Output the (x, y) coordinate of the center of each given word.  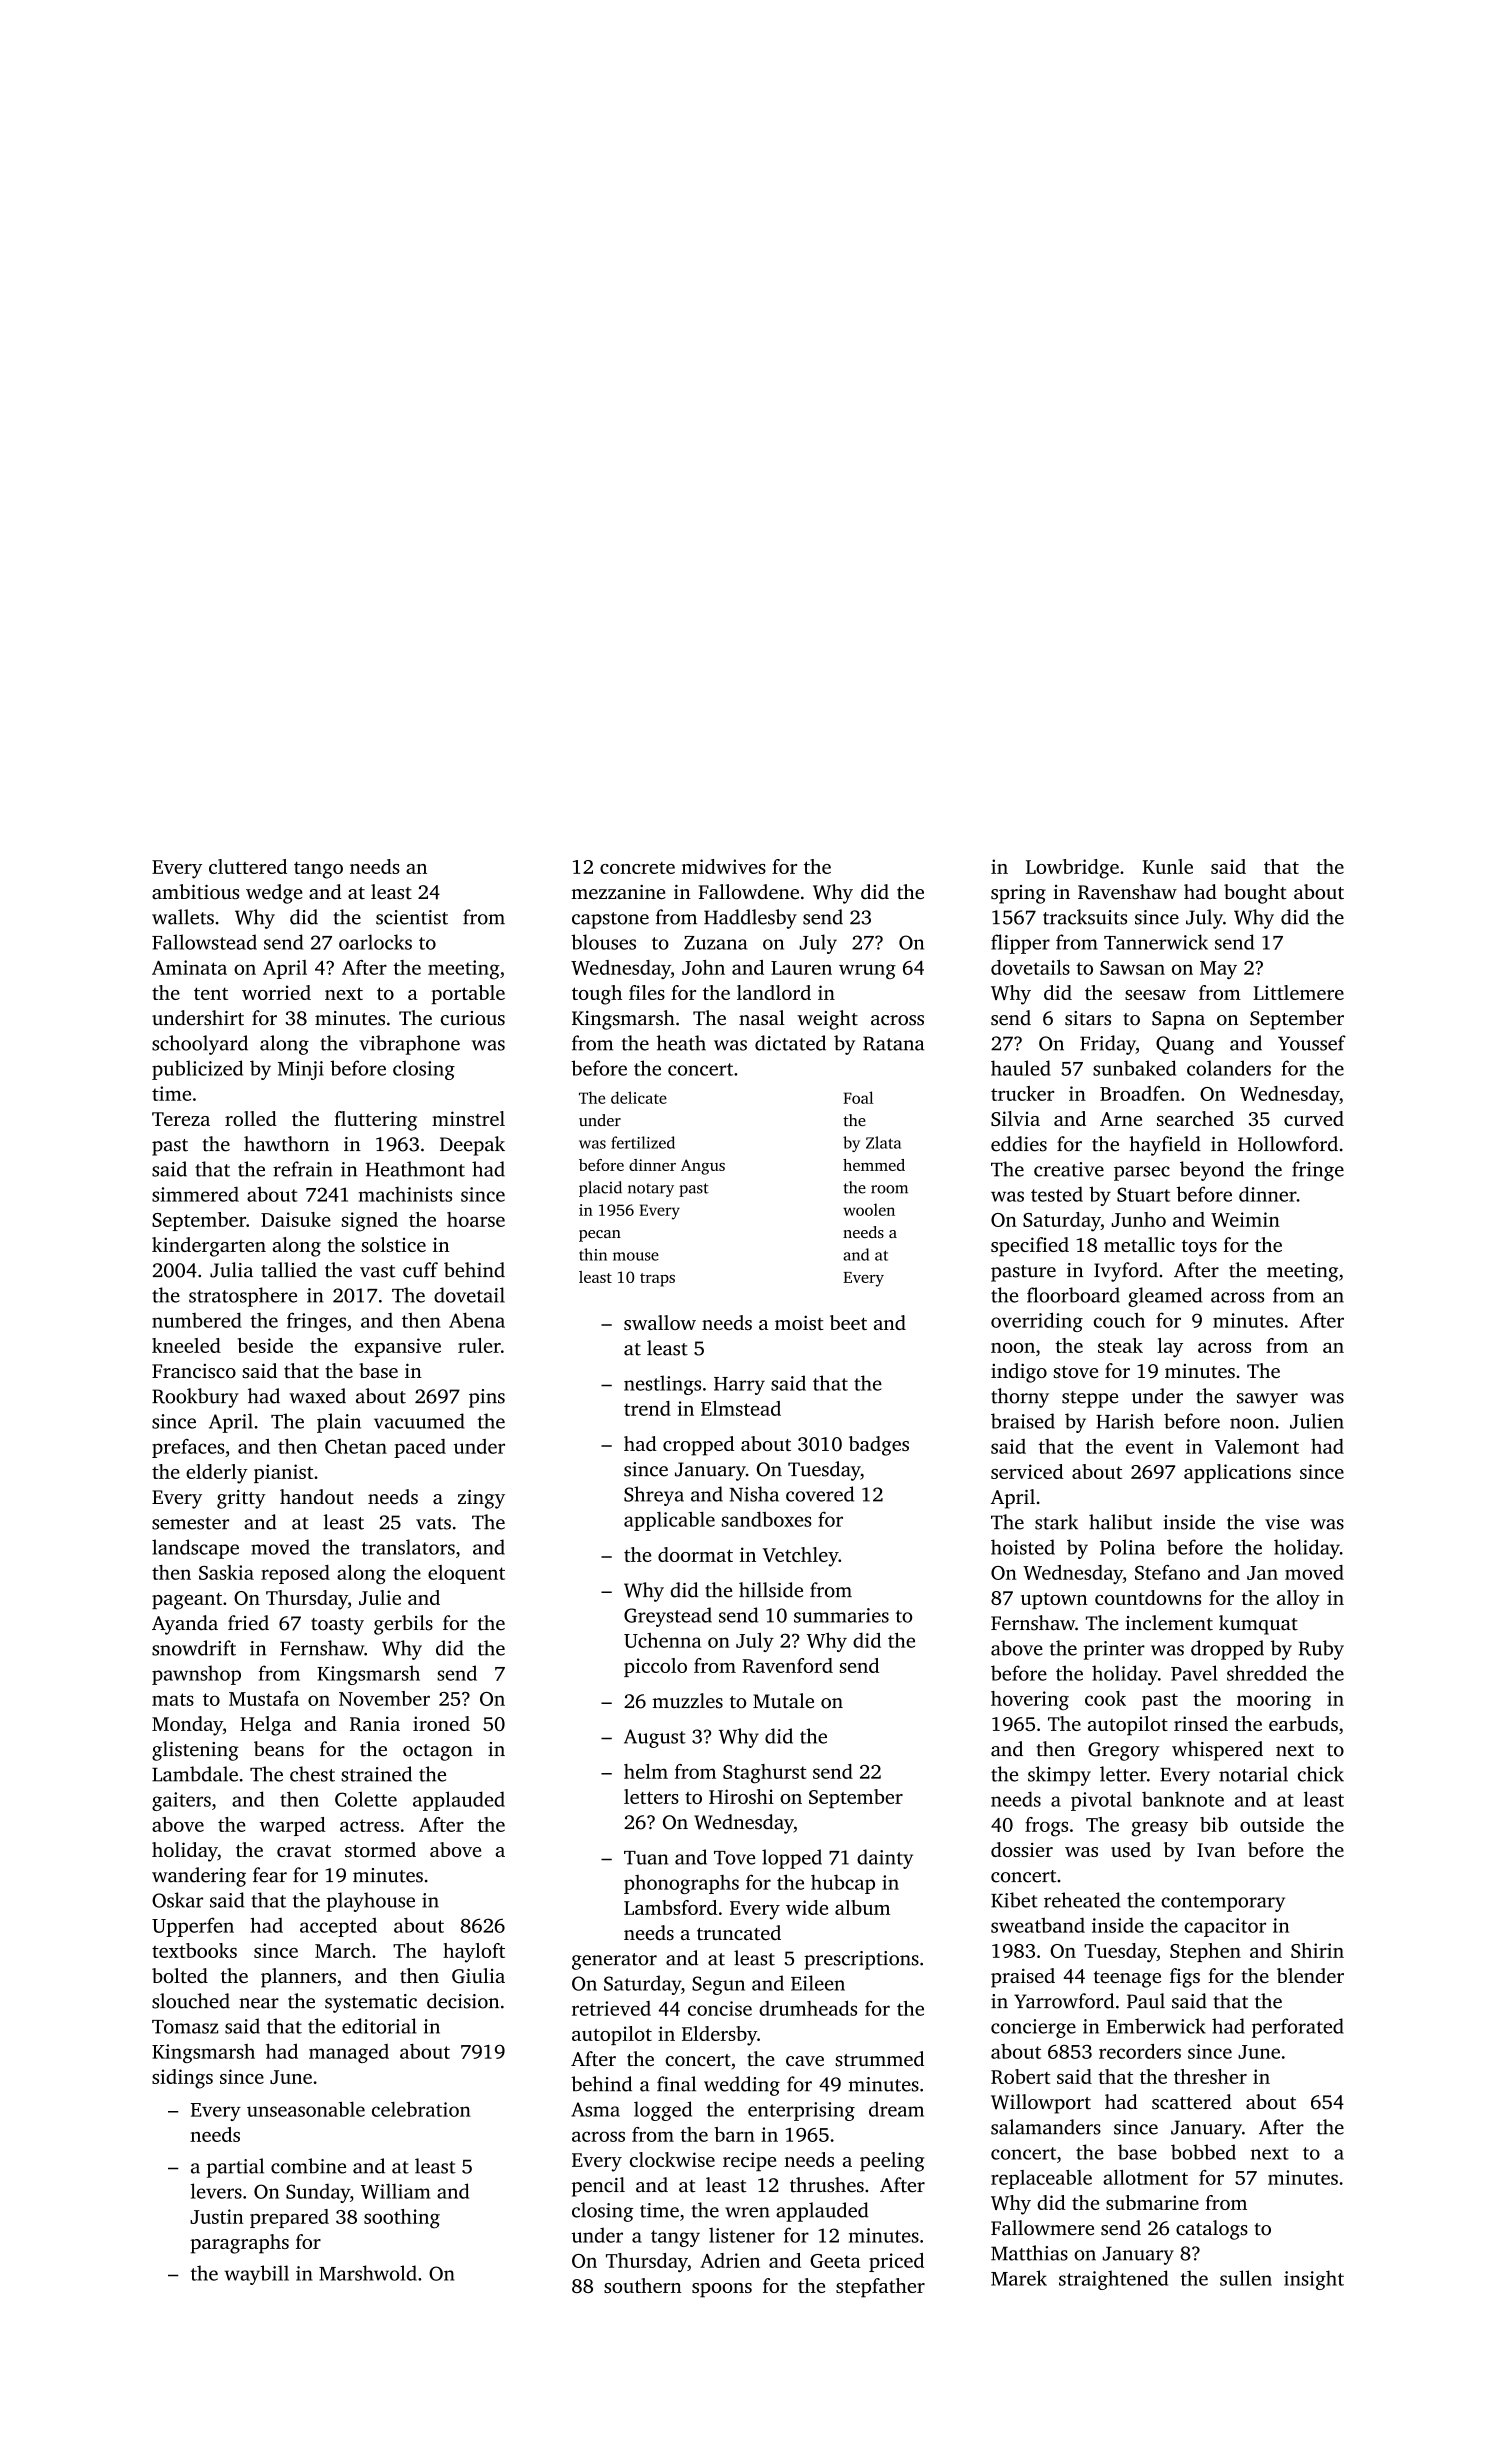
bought (1255, 894)
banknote (1183, 1799)
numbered (197, 1320)
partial (235, 2168)
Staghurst (764, 1774)
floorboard (1073, 1295)
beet (848, 1322)
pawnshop (196, 1675)
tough (597, 995)
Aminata (189, 967)
